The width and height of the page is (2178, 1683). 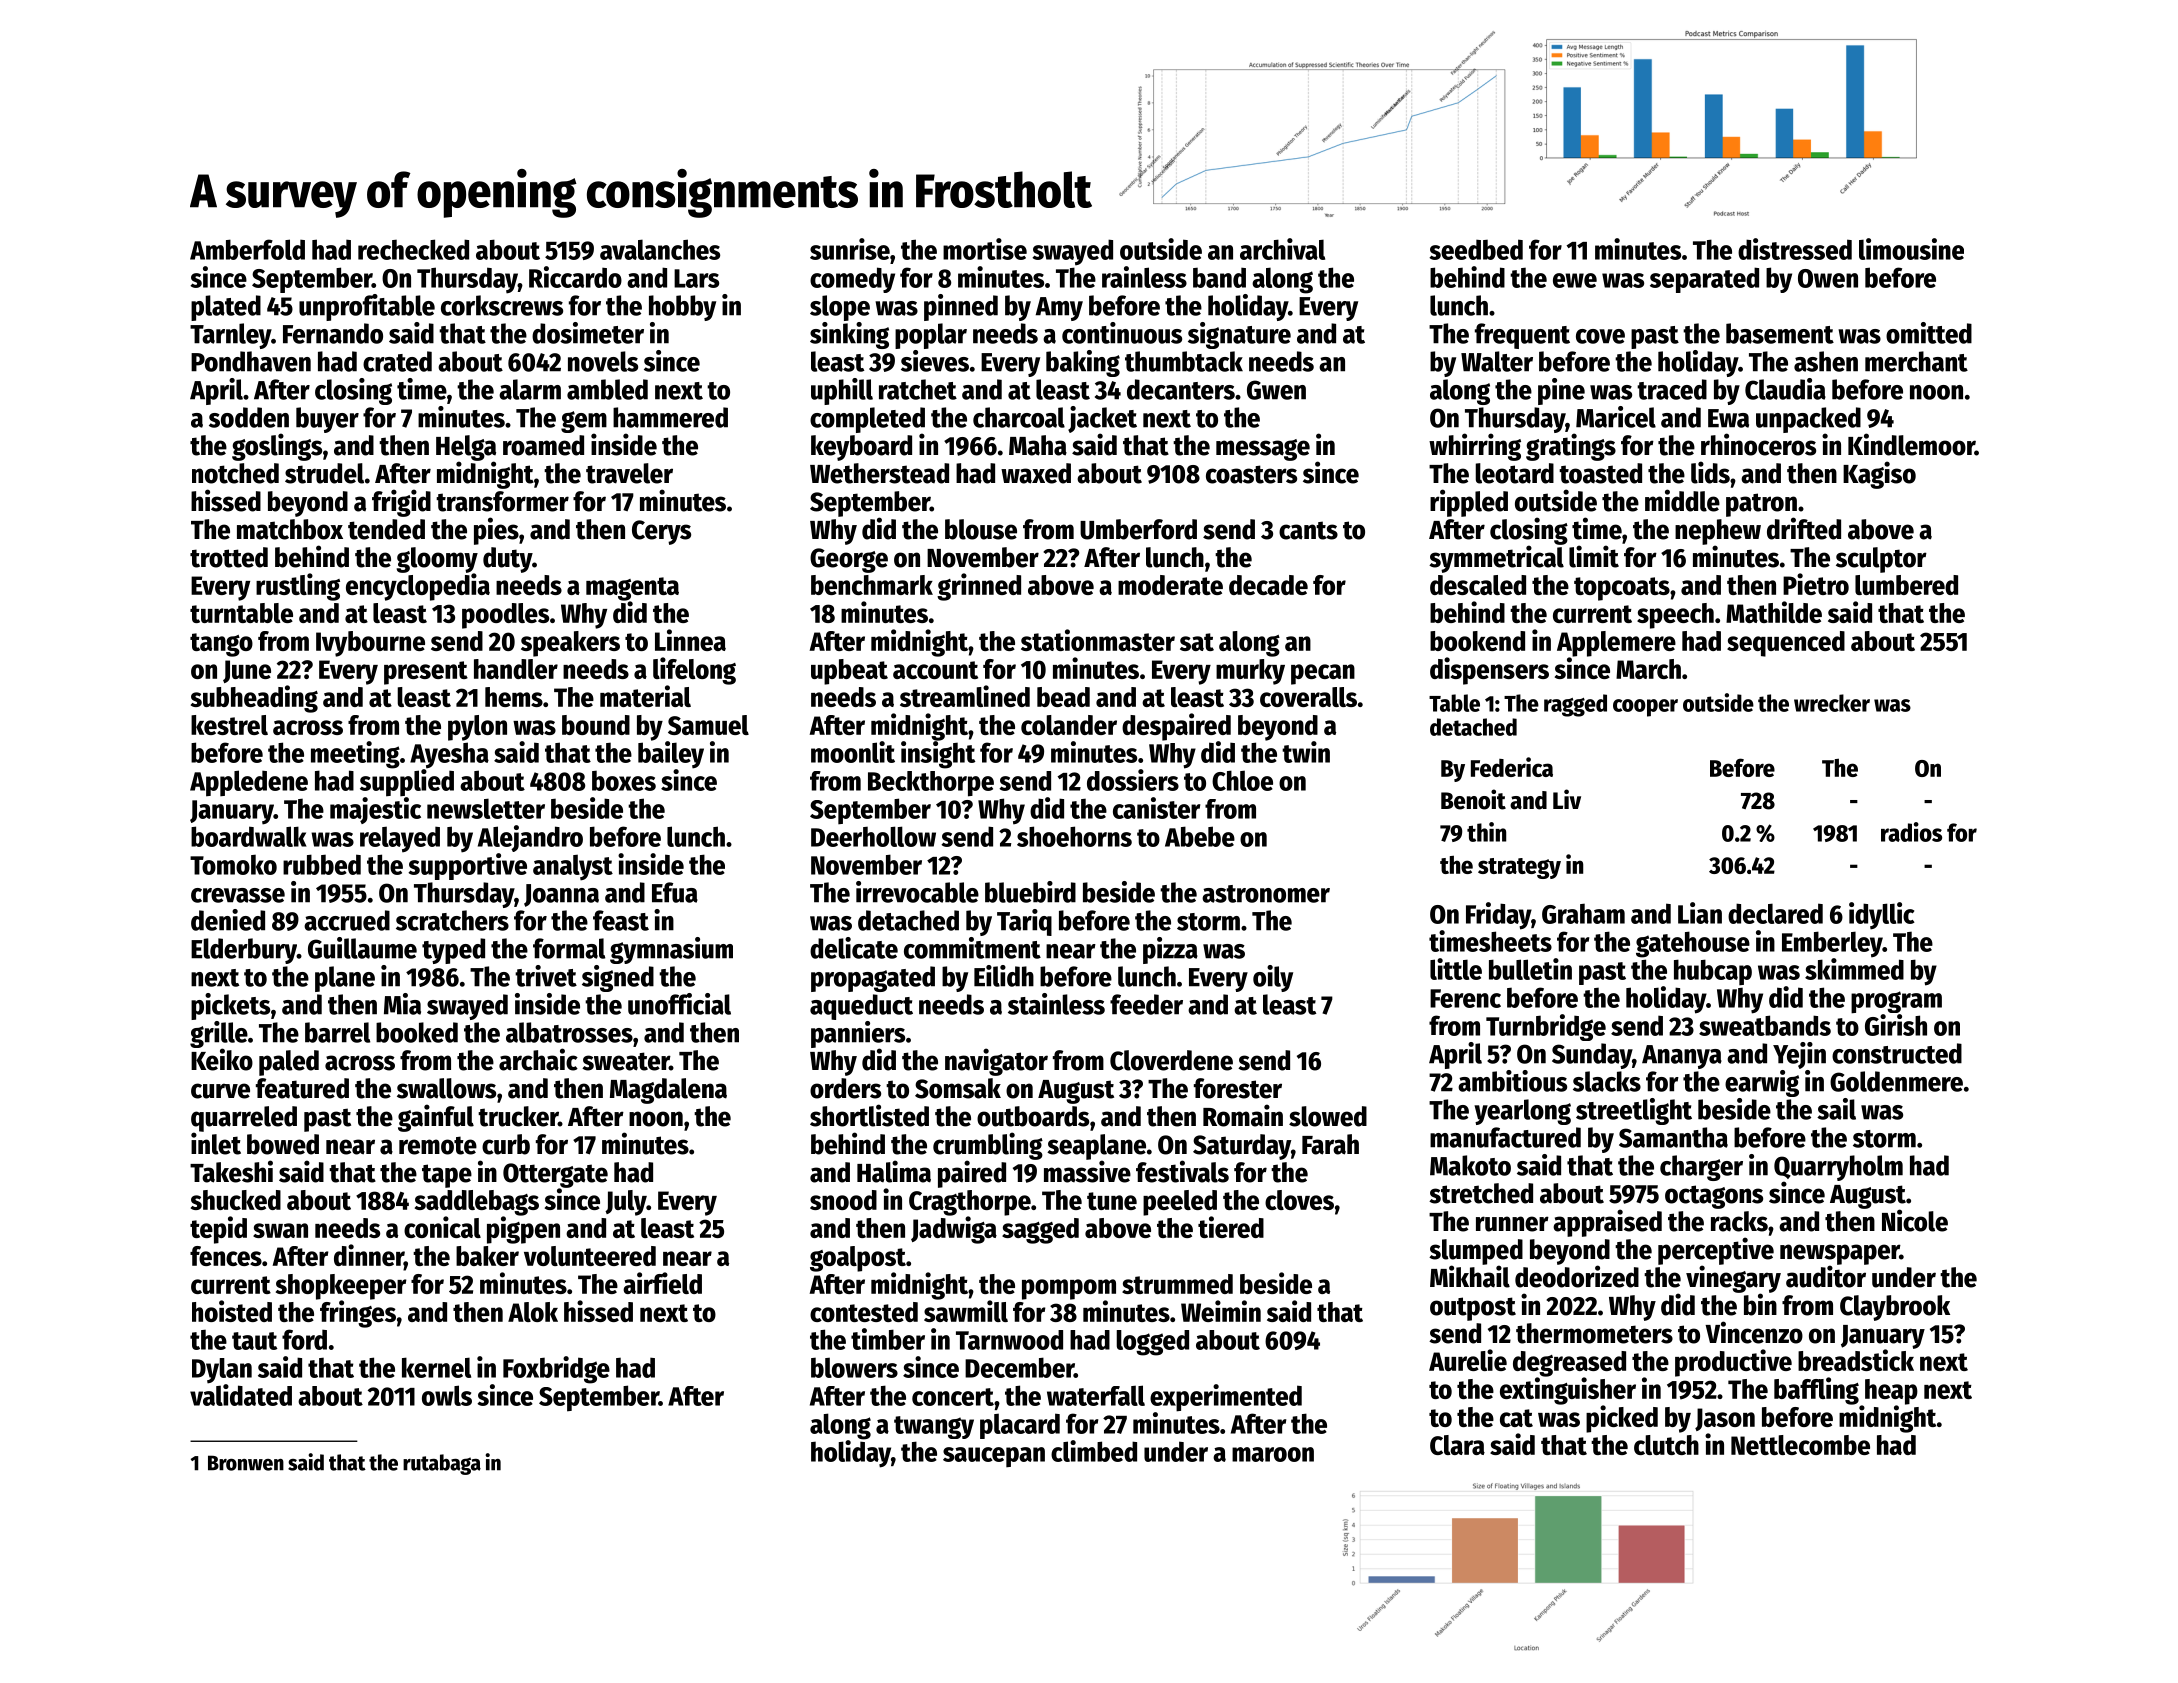 What do you see at coordinates (254, 699) in the page?
I see `subheading` at bounding box center [254, 699].
